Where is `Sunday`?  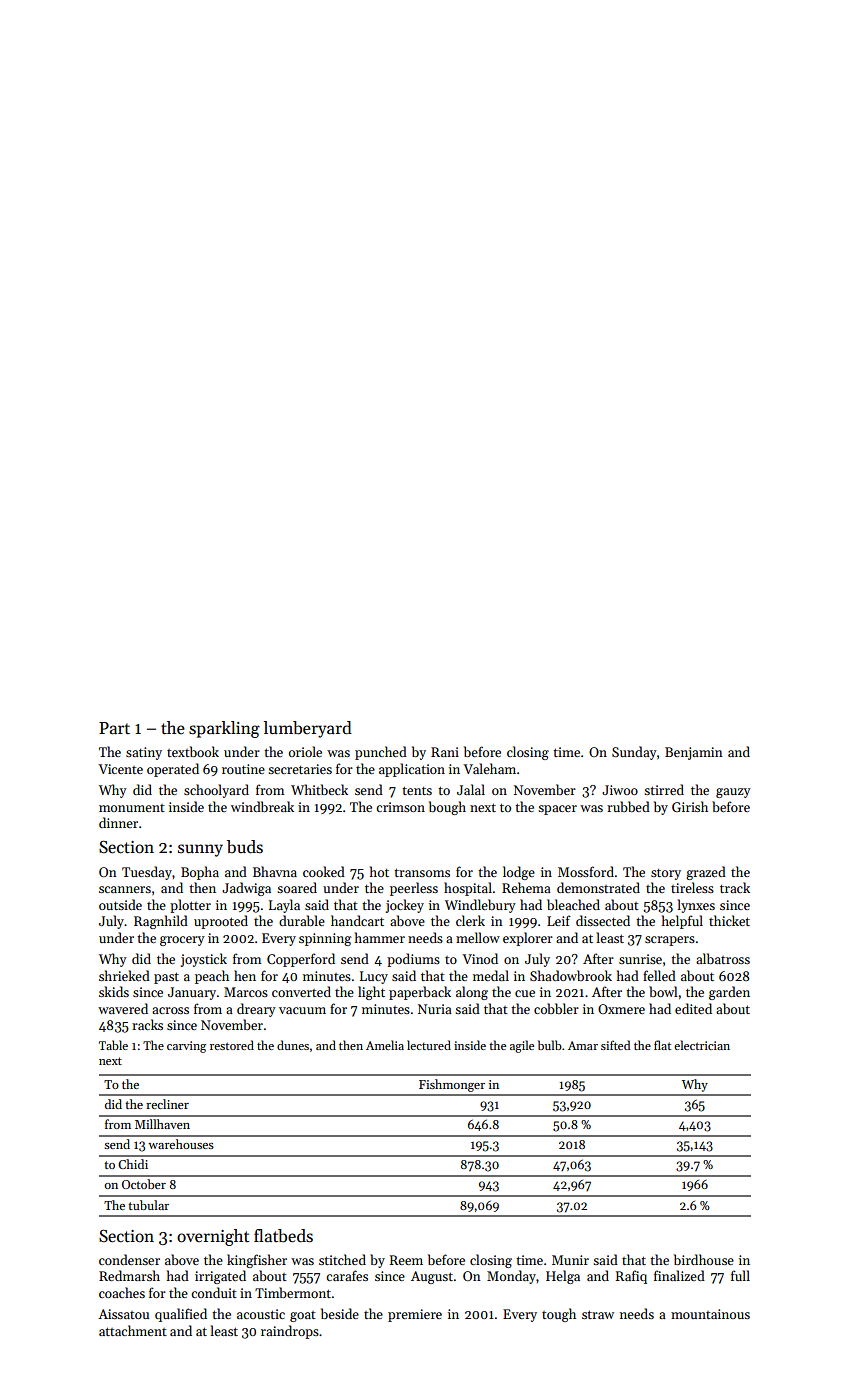
Sunday is located at coordinates (634, 753).
